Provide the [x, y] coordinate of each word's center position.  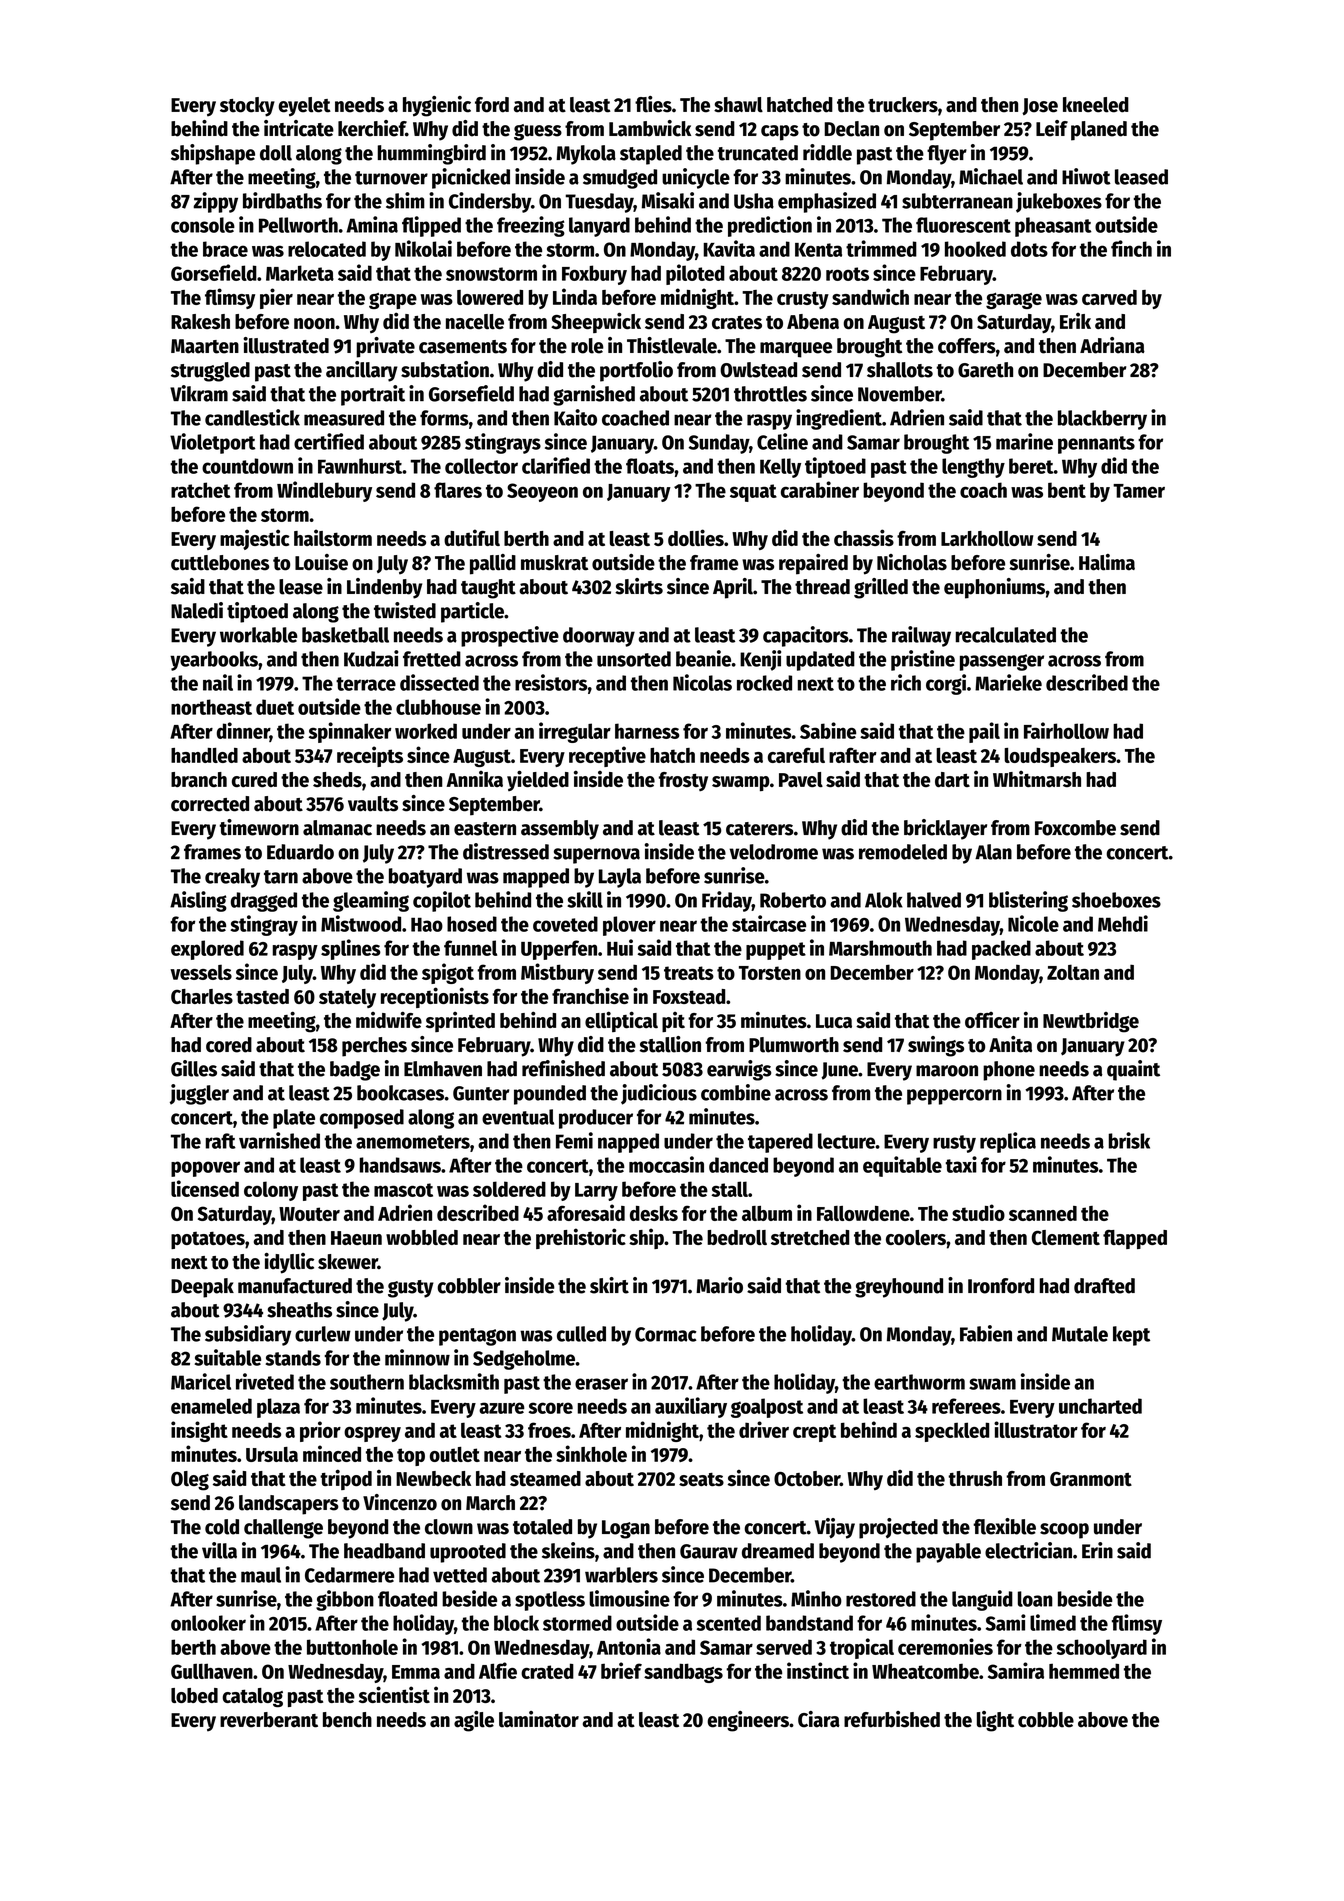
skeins [568, 1550]
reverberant [269, 1720]
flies [653, 104]
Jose [1040, 106]
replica [1008, 1142]
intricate [299, 128]
